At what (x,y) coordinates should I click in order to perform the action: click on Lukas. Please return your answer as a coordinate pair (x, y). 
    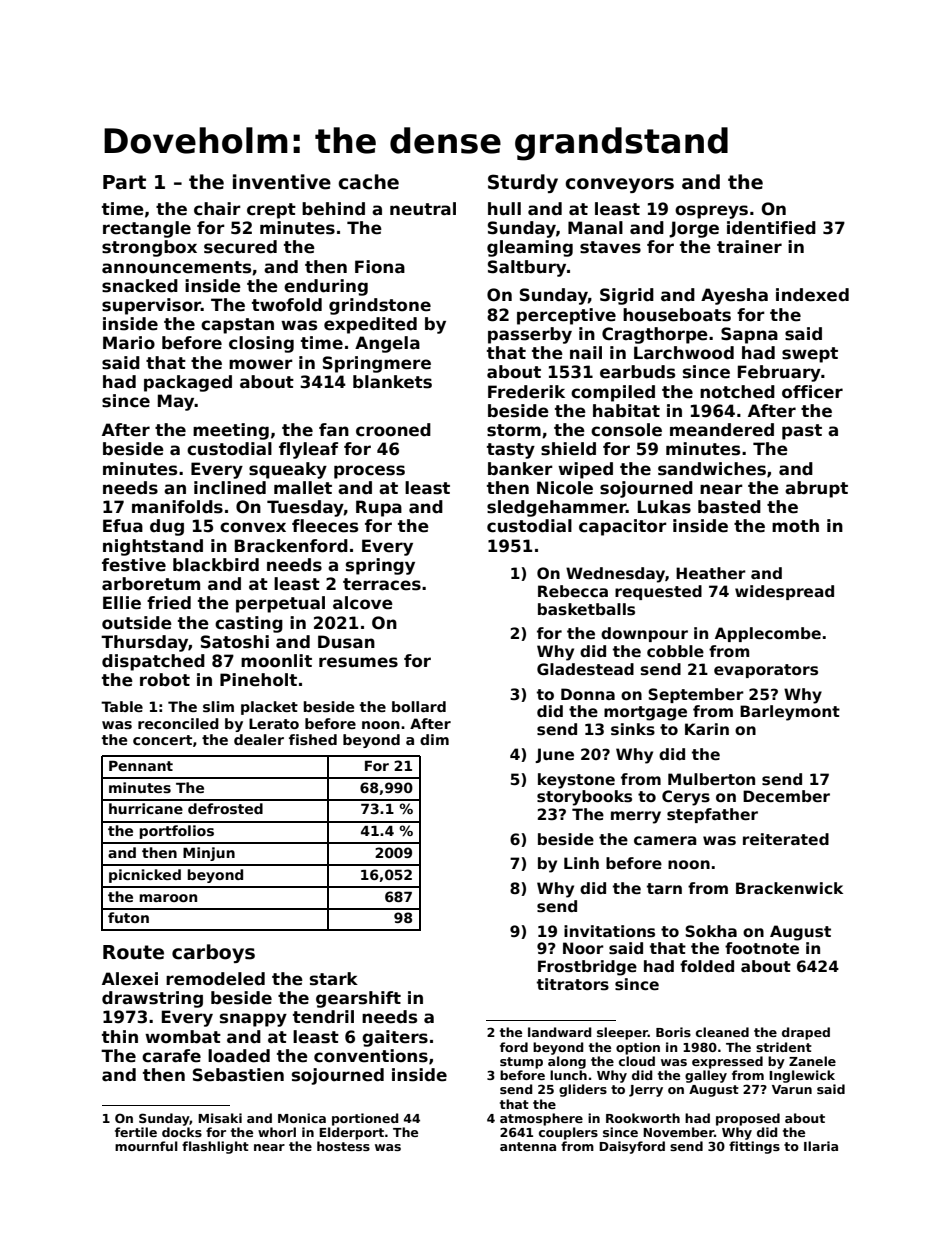
    Looking at the image, I should click on (664, 507).
